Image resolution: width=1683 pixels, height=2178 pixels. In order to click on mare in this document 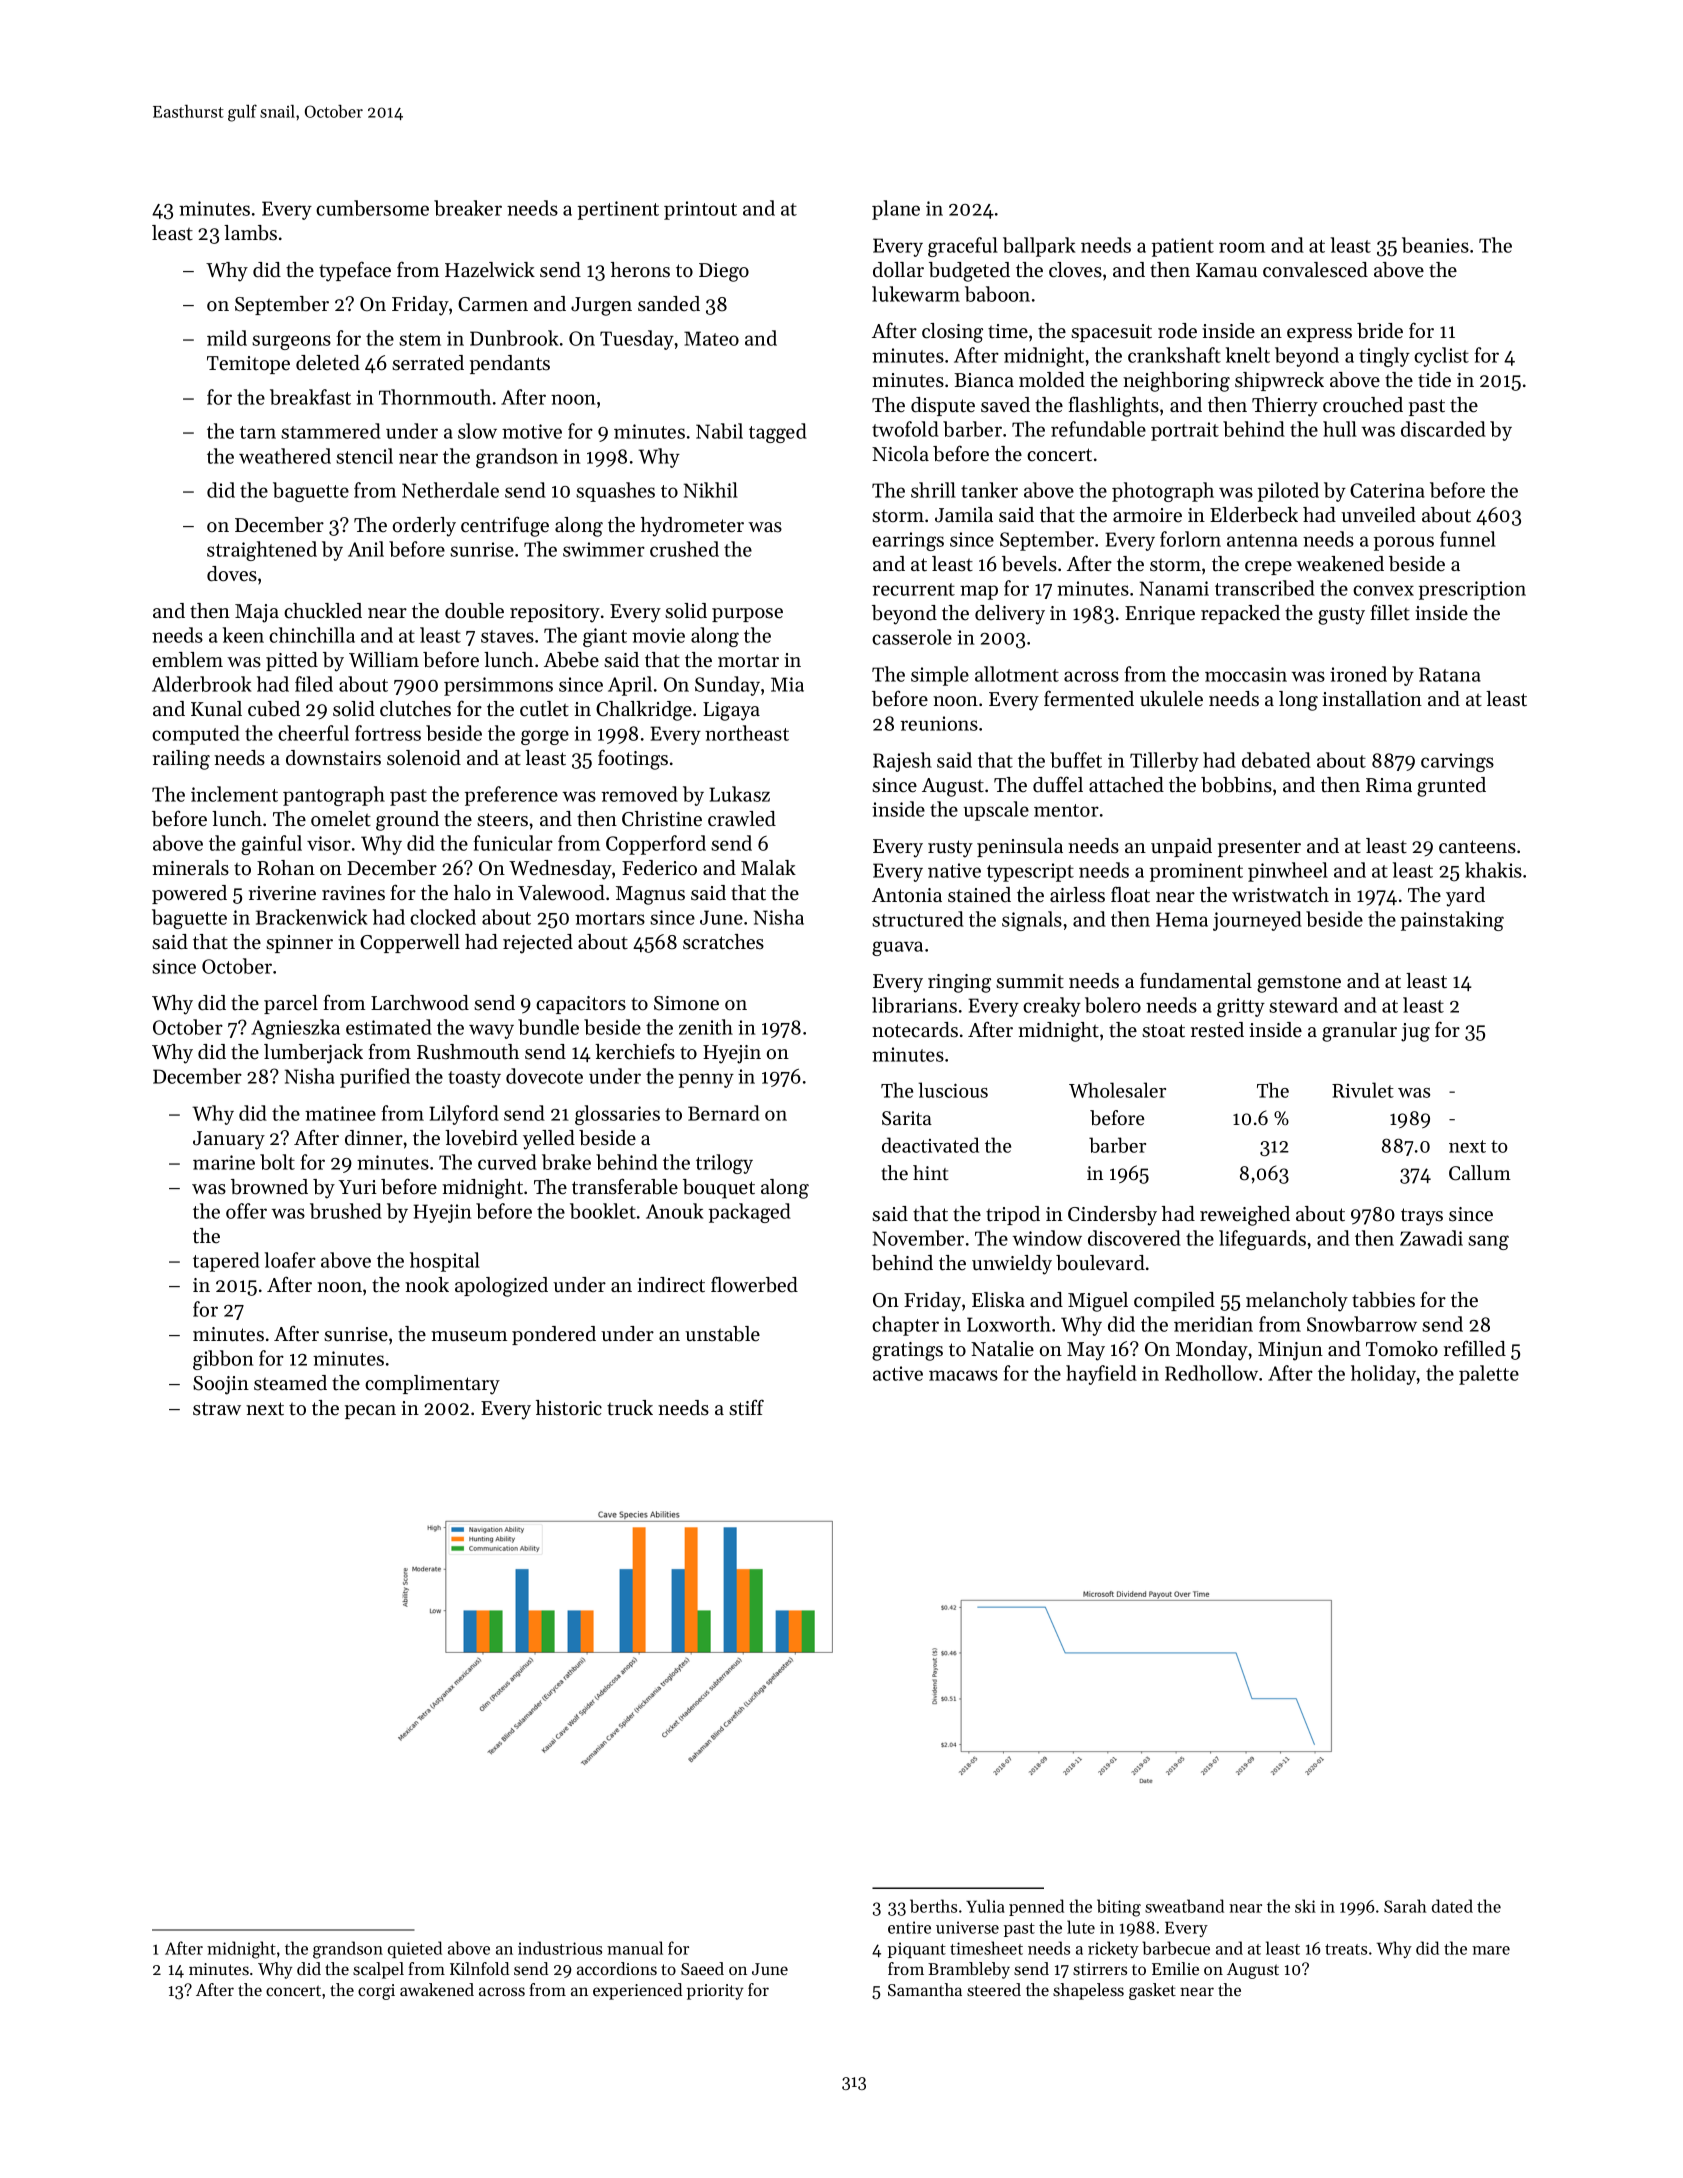, I will do `click(1491, 1950)`.
